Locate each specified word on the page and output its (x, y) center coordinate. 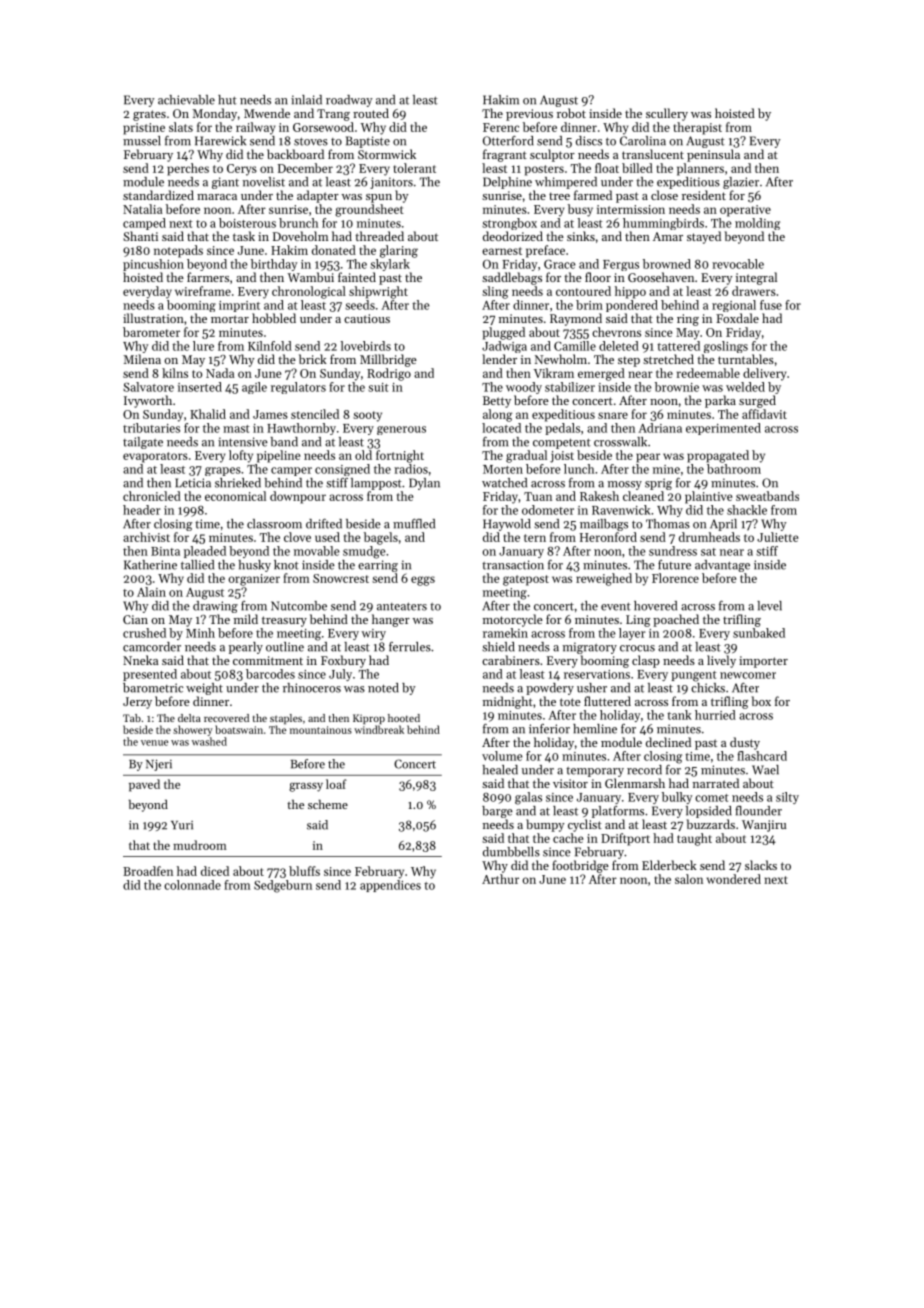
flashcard (762, 756)
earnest (502, 251)
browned (667, 264)
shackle (747, 510)
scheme (328, 804)
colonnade (192, 885)
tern (535, 538)
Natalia (142, 209)
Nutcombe (299, 606)
